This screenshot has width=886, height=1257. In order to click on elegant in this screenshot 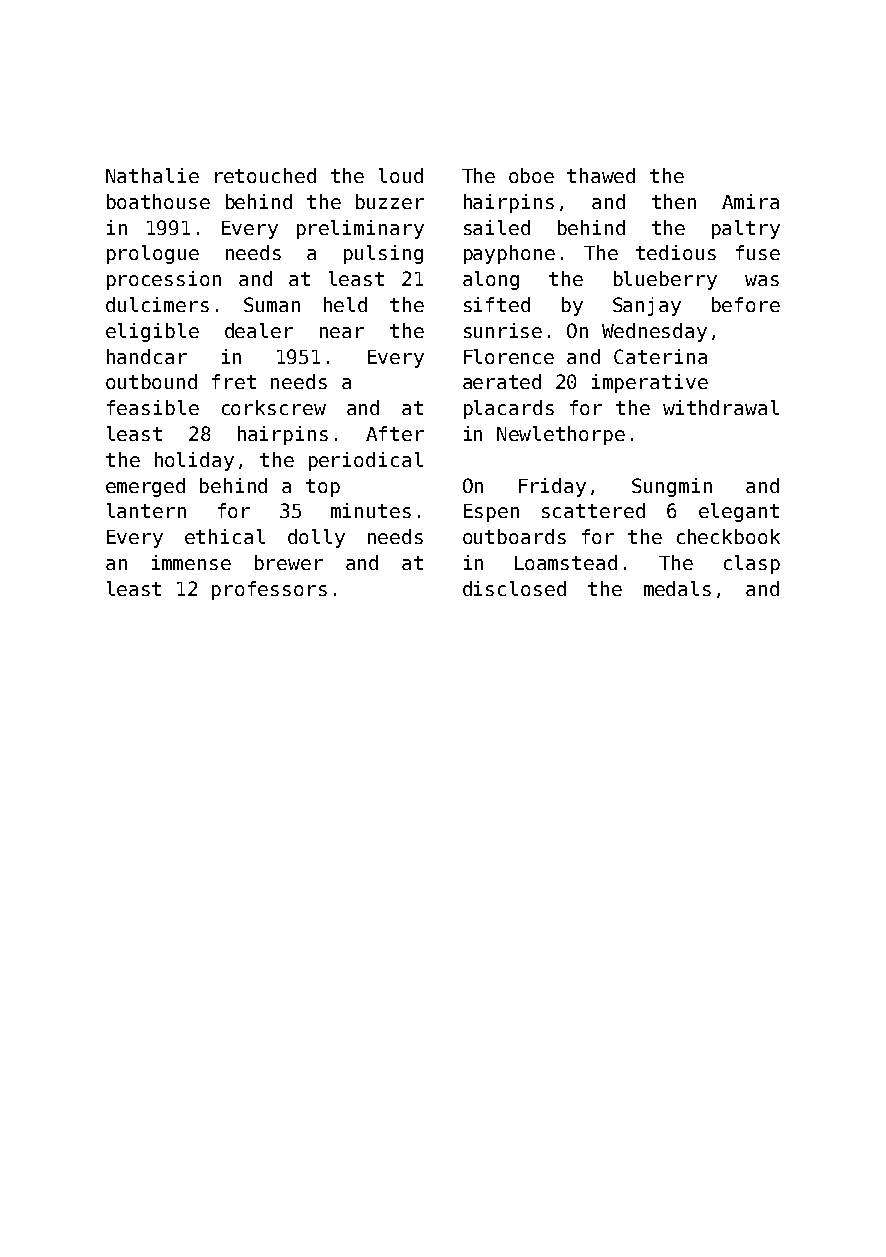, I will do `click(739, 512)`.
